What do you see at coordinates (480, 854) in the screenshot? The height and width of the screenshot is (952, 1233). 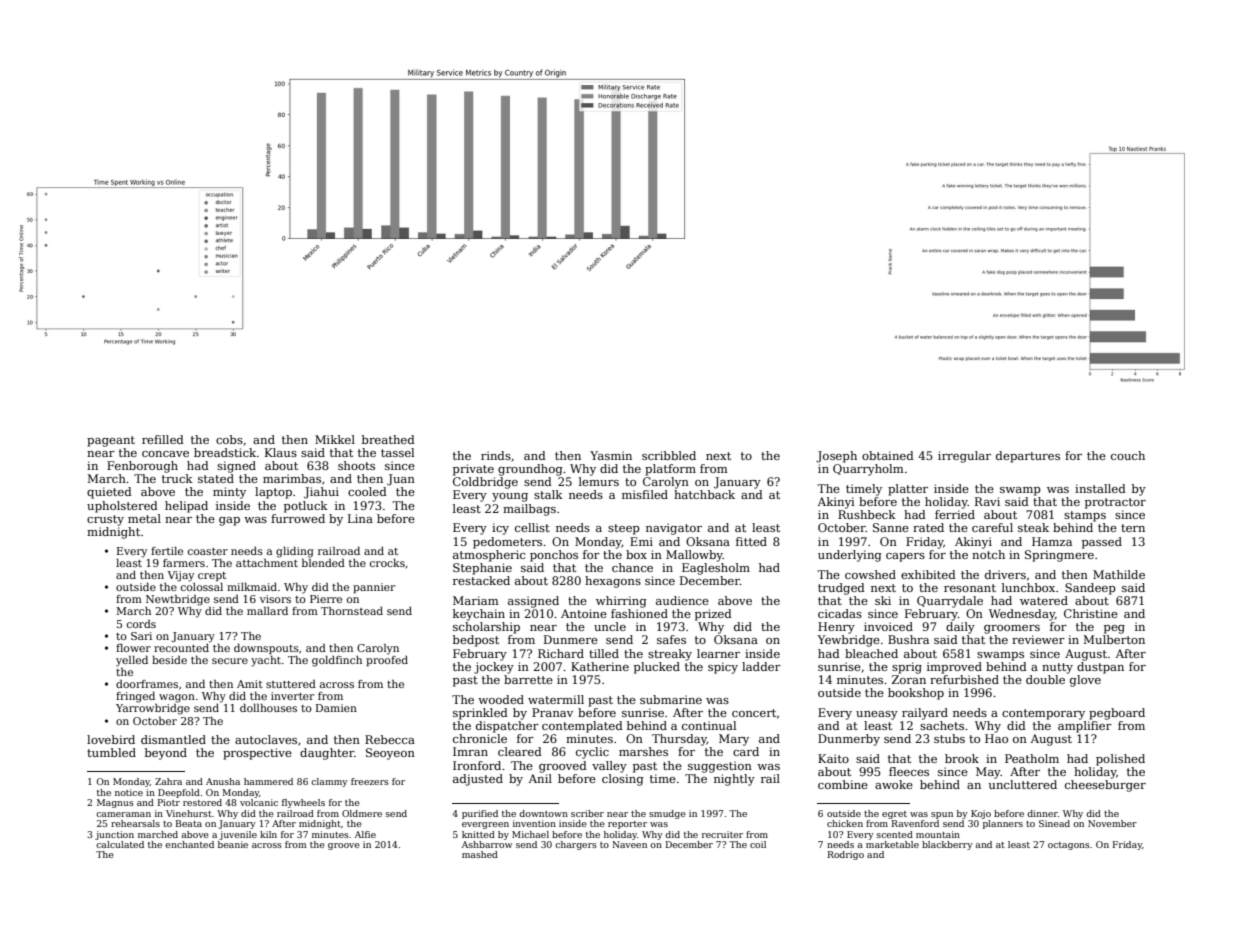 I see `mashed` at bounding box center [480, 854].
